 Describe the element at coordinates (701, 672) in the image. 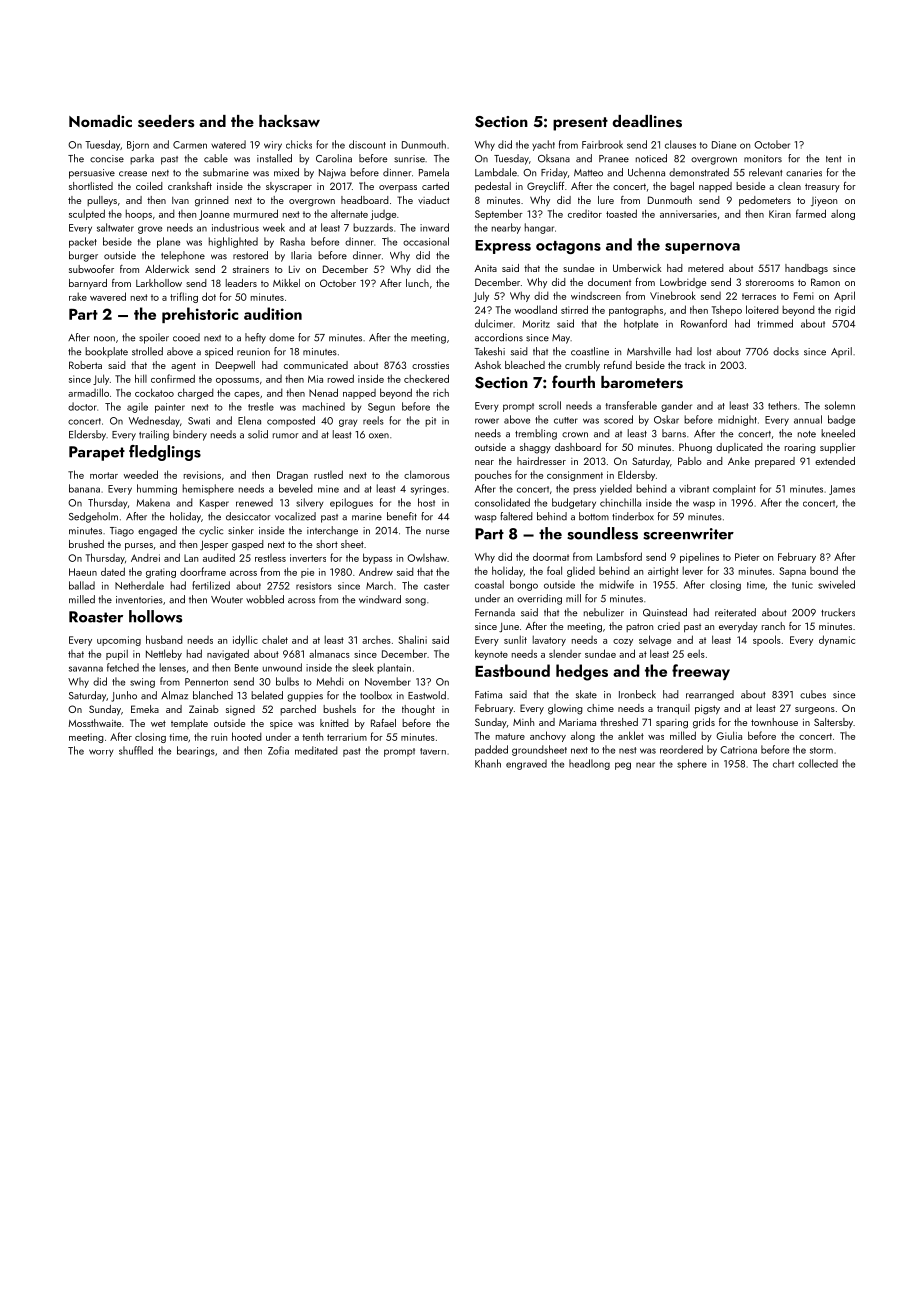

I see `freeway` at that location.
